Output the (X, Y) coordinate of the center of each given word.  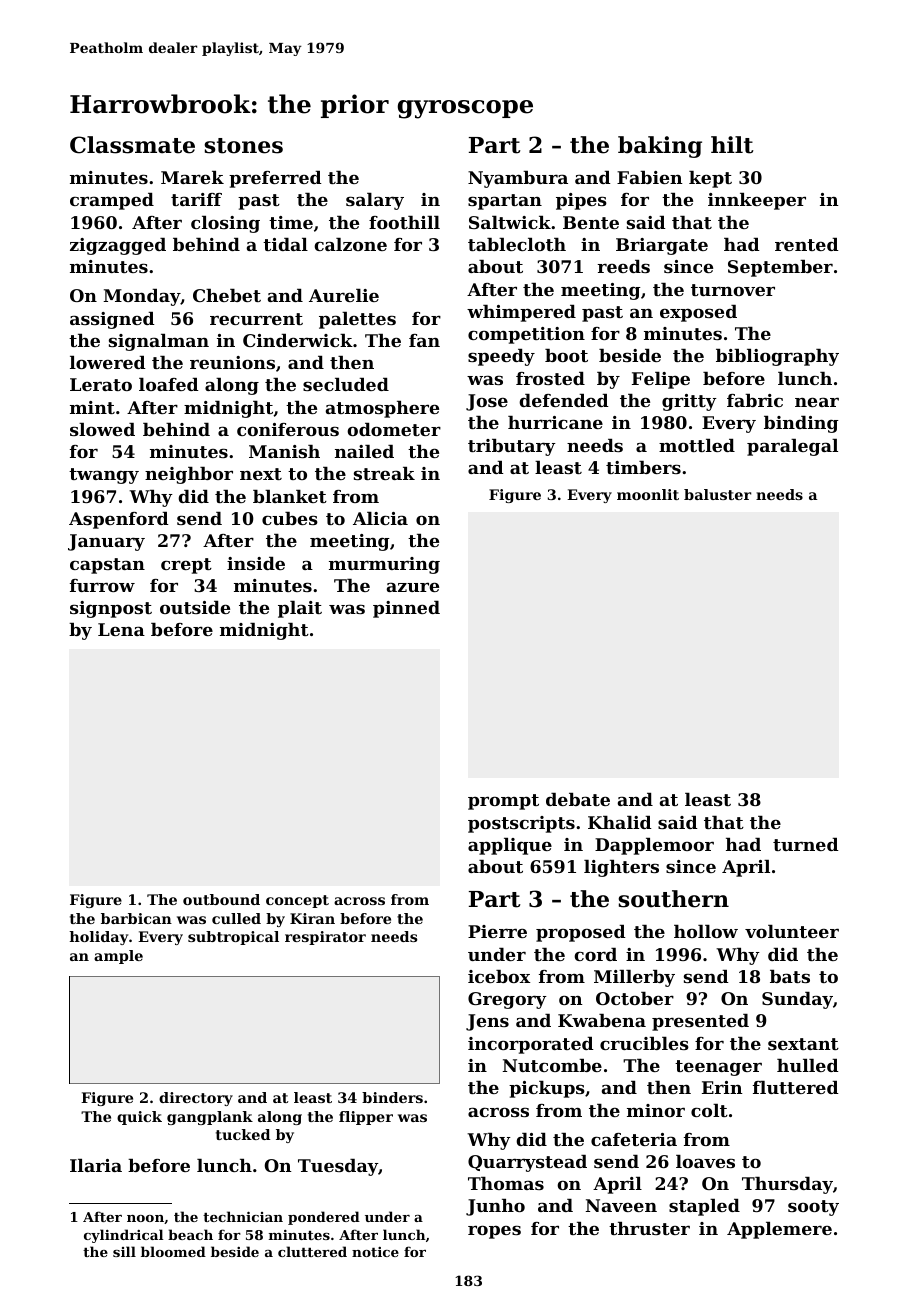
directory (196, 1099)
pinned (406, 609)
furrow (102, 585)
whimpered (521, 313)
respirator (325, 938)
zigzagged (118, 246)
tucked (243, 1134)
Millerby (634, 978)
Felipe (661, 380)
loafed (169, 384)
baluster (718, 494)
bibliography (777, 357)
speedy (501, 357)
